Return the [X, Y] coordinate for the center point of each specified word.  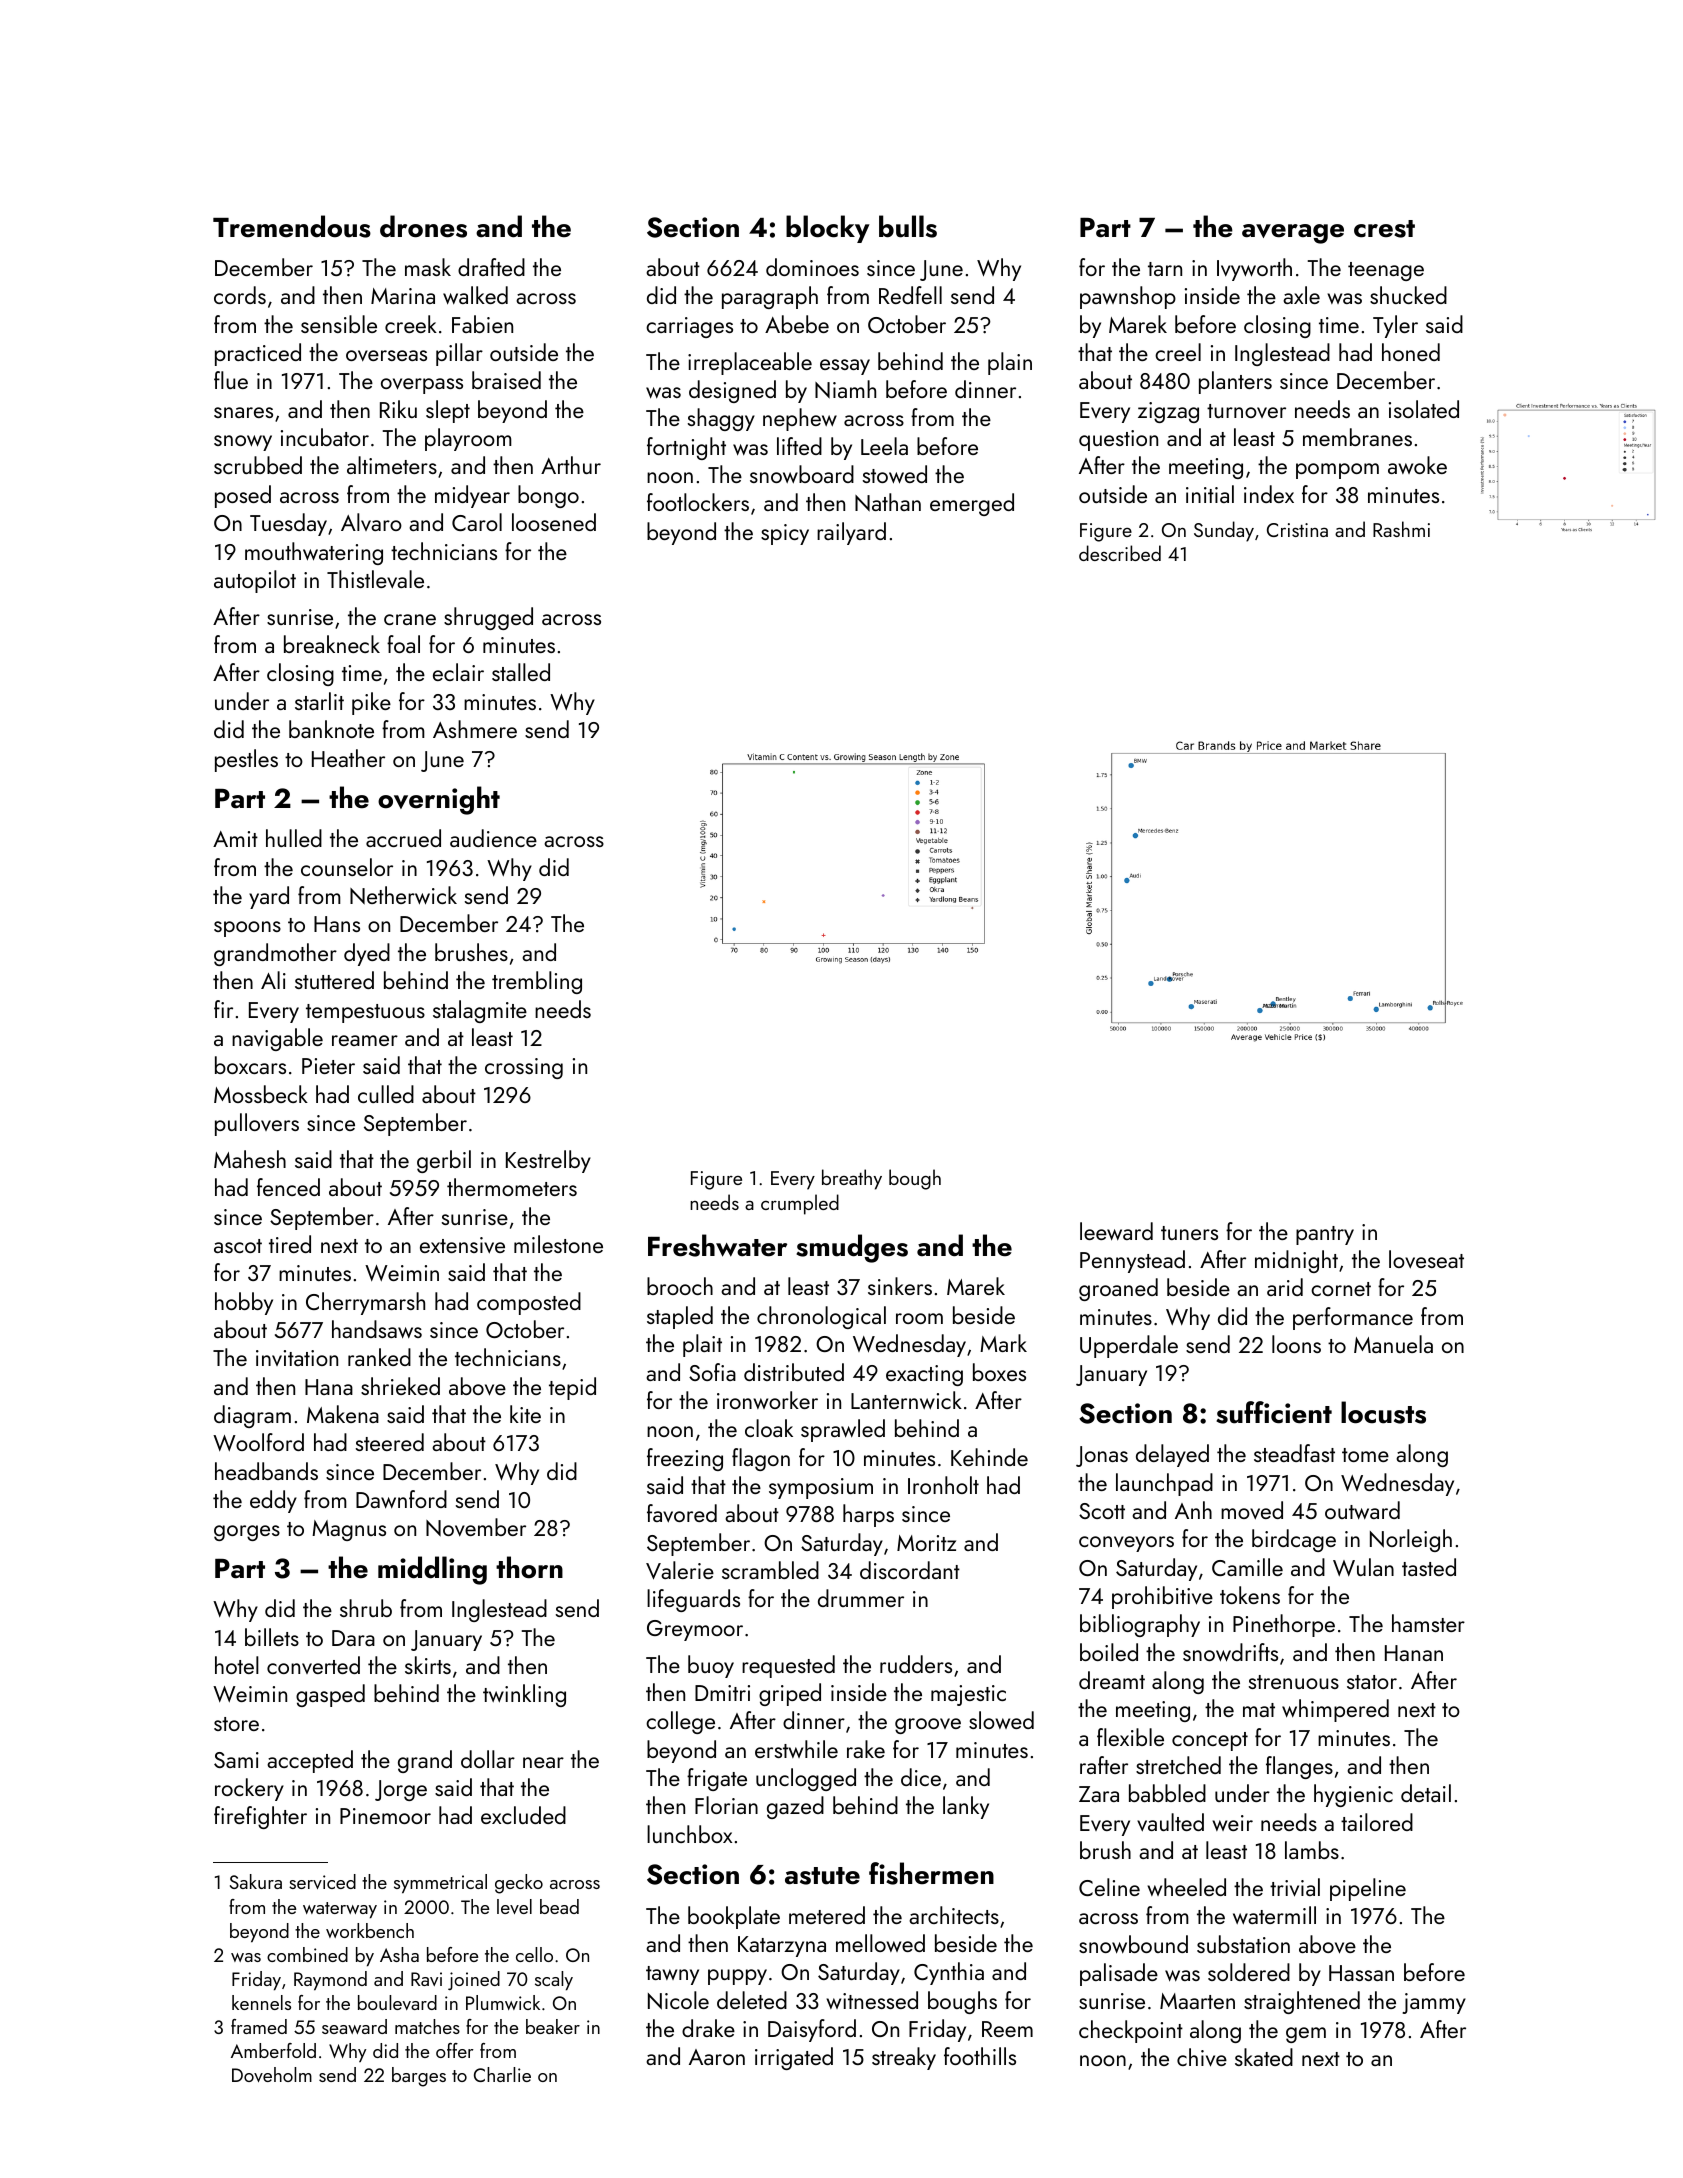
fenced [288, 1187]
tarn [1165, 269]
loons [1296, 1344]
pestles [246, 760]
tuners [1189, 1233]
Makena [343, 1414]
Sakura [256, 1881]
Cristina [1297, 530]
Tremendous [292, 226]
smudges [852, 1248]
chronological [821, 1317]
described [1120, 553]
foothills [980, 2056]
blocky [828, 229]
